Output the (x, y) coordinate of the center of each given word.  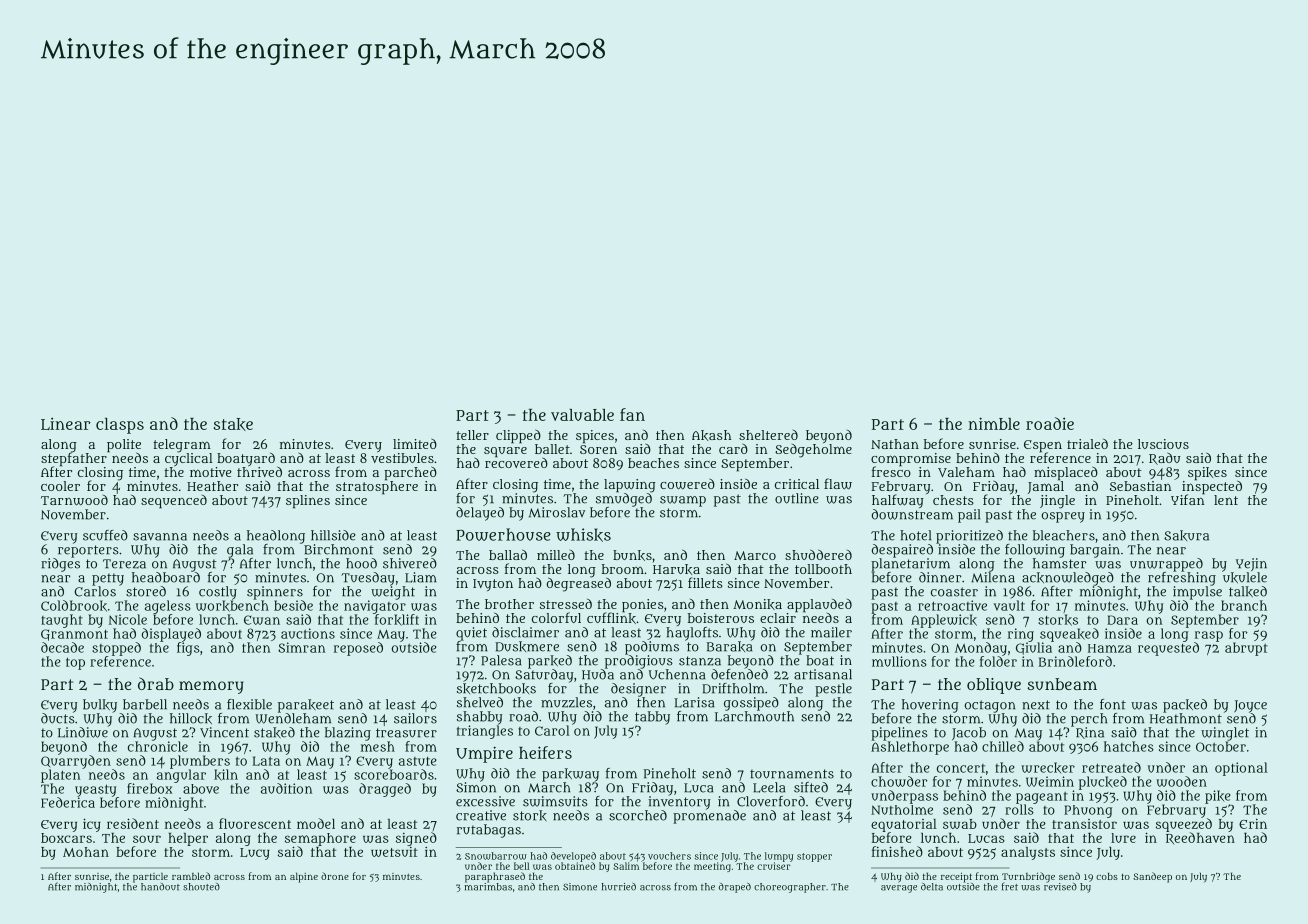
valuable (582, 415)
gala (240, 551)
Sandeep (1152, 877)
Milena (993, 577)
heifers (545, 752)
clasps (120, 426)
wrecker (1048, 768)
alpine (304, 877)
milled (556, 555)
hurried (619, 887)
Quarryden (76, 762)
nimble (994, 423)
